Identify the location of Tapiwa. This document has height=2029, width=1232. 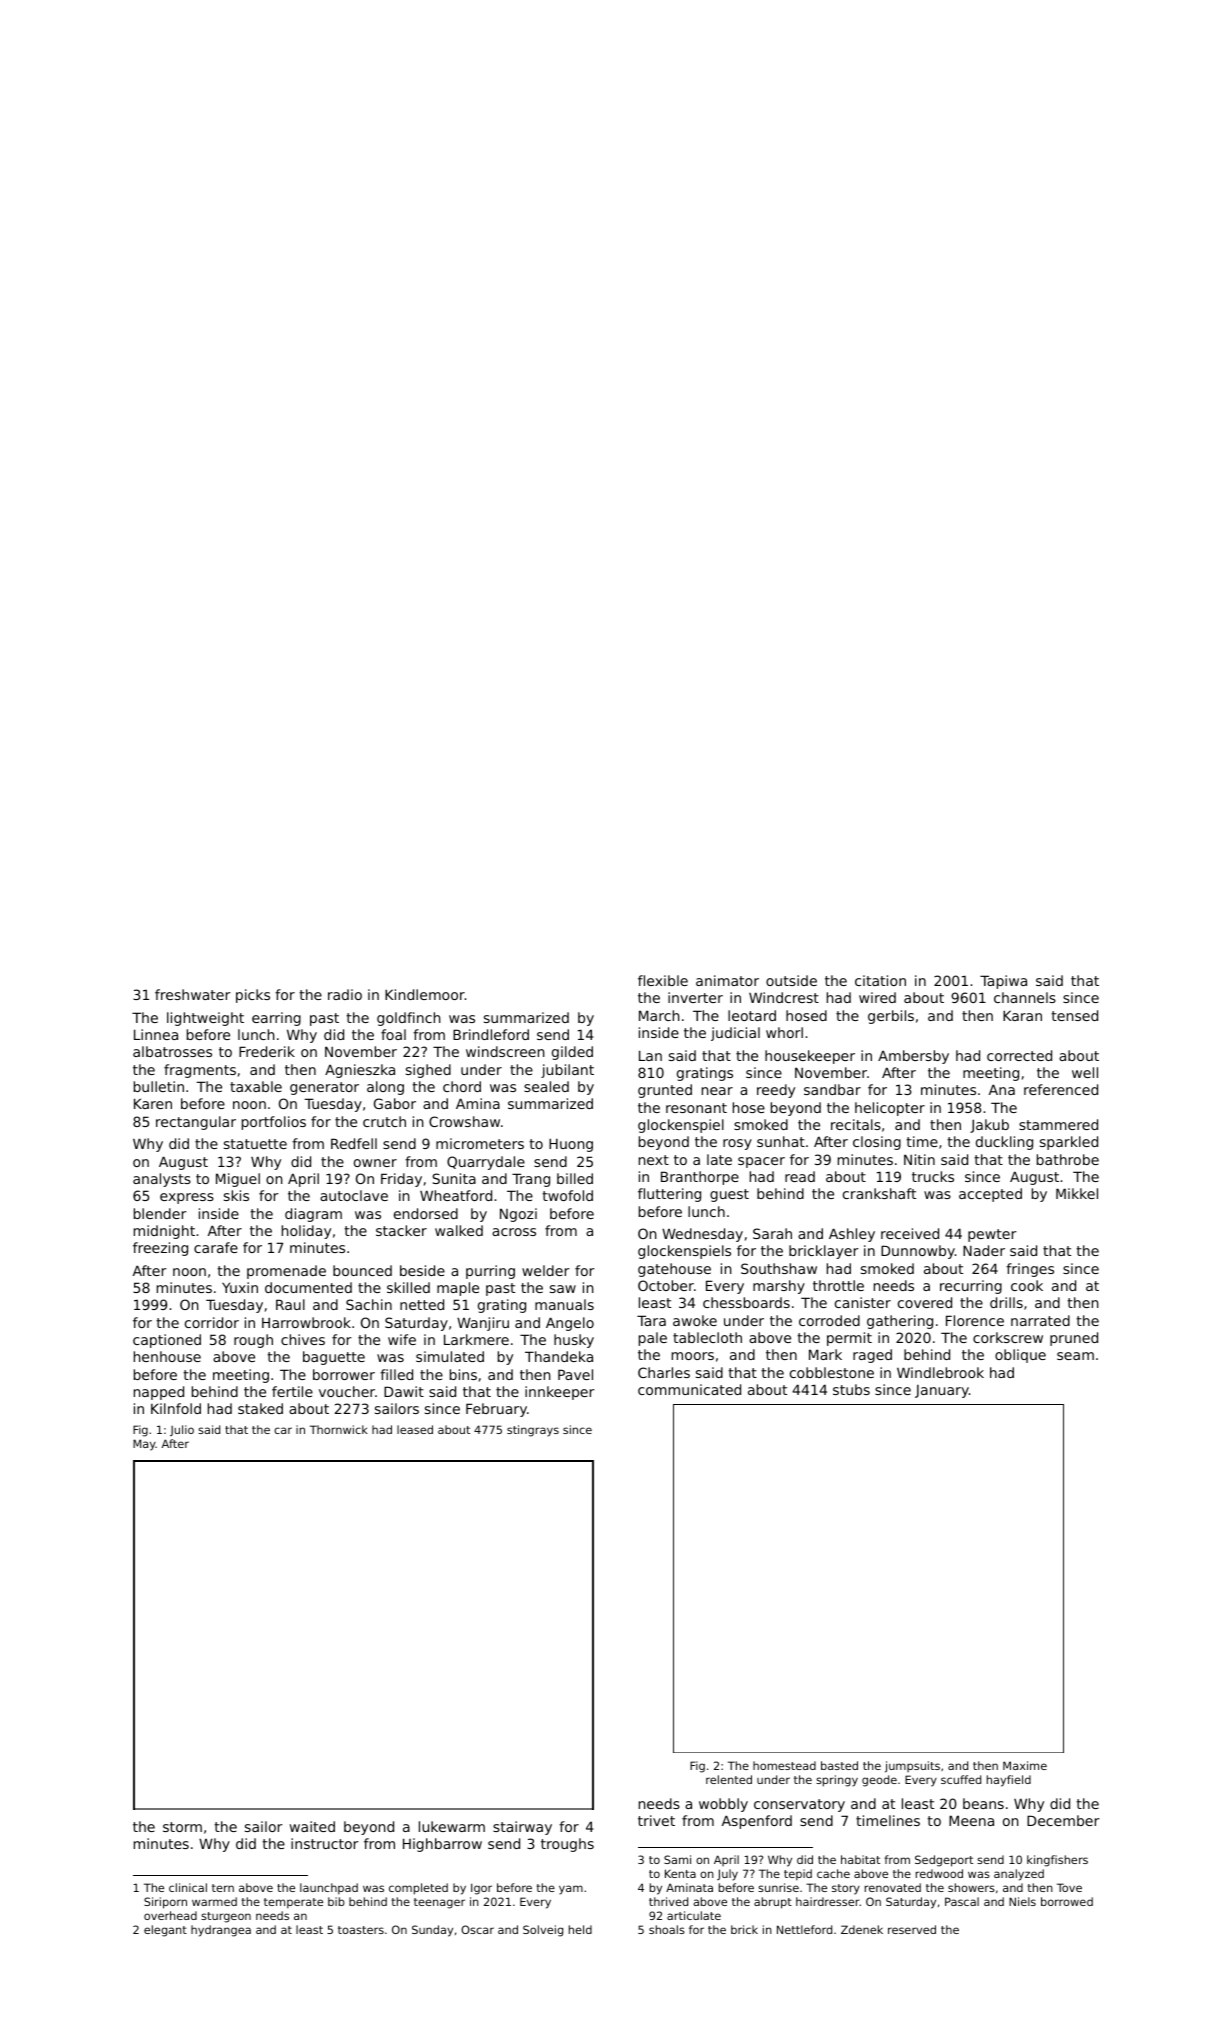
(1003, 982).
